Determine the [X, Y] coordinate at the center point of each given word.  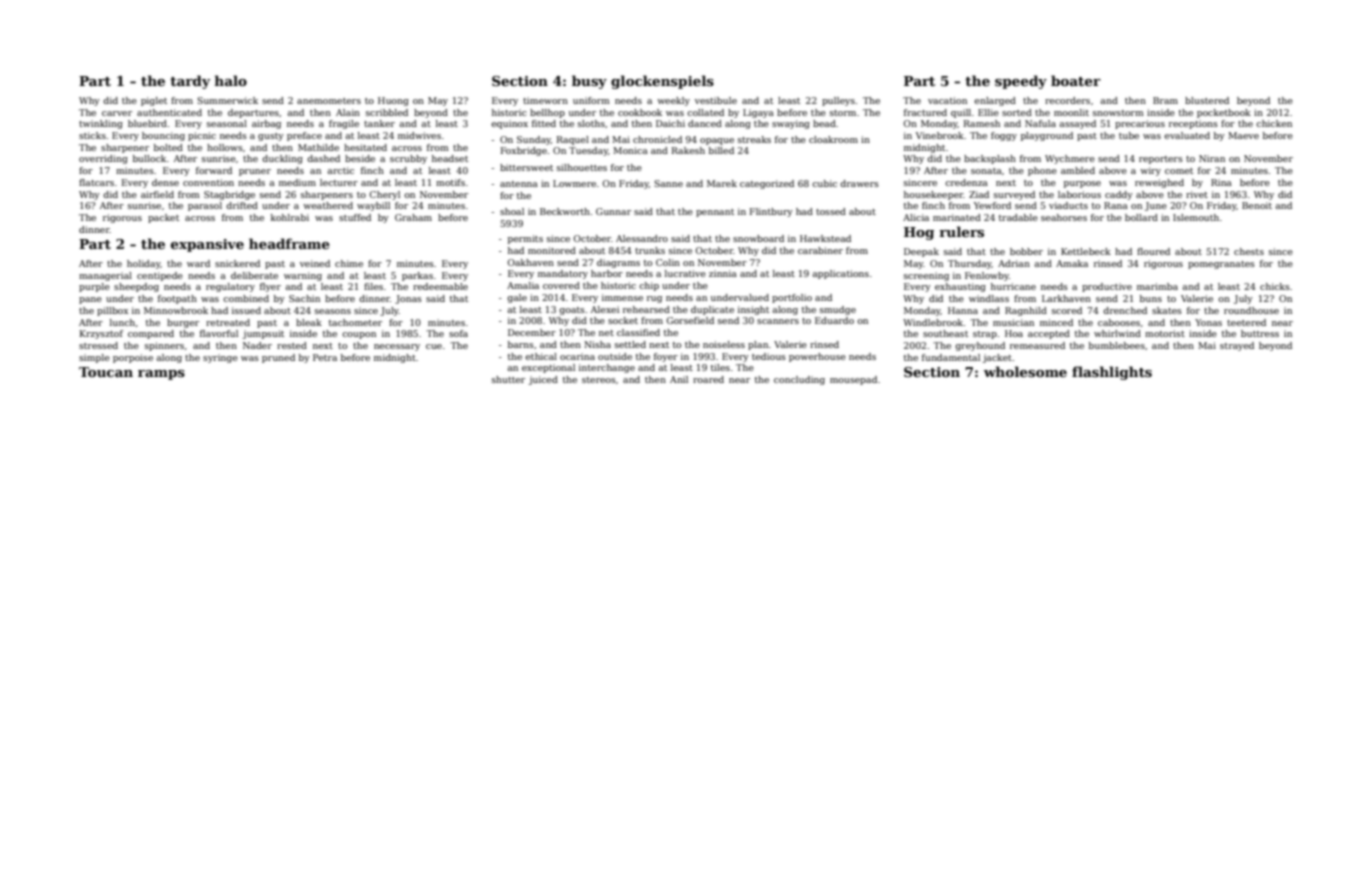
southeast [945, 333]
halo [231, 80]
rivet [1197, 194]
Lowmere [574, 183]
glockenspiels [662, 82]
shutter [508, 379]
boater [1076, 80]
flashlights [1112, 373]
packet [163, 218]
